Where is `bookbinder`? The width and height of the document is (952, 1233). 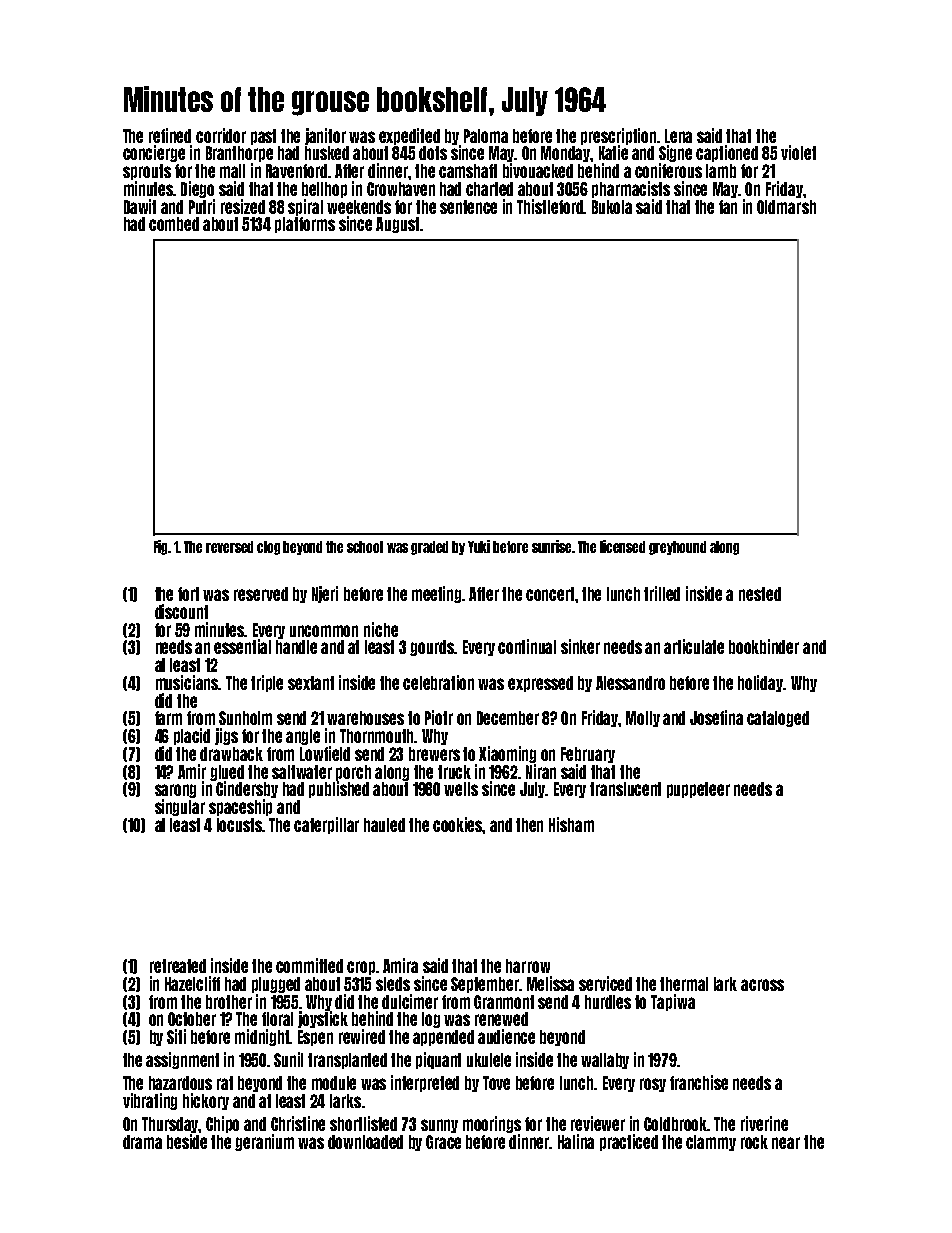 bookbinder is located at coordinates (764, 646).
